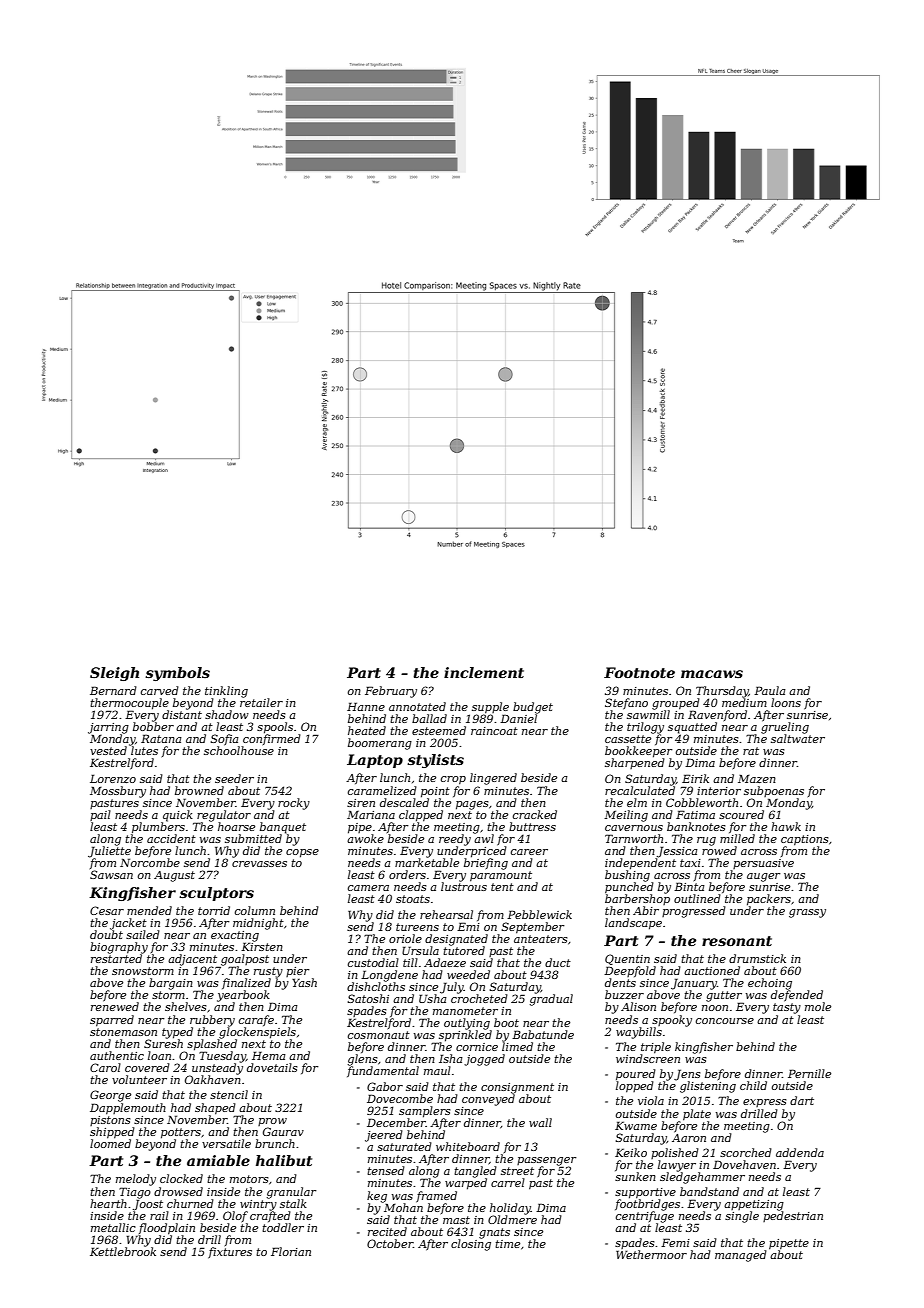 The width and height of the page is (924, 1308). What do you see at coordinates (199, 790) in the page?
I see `browned` at bounding box center [199, 790].
